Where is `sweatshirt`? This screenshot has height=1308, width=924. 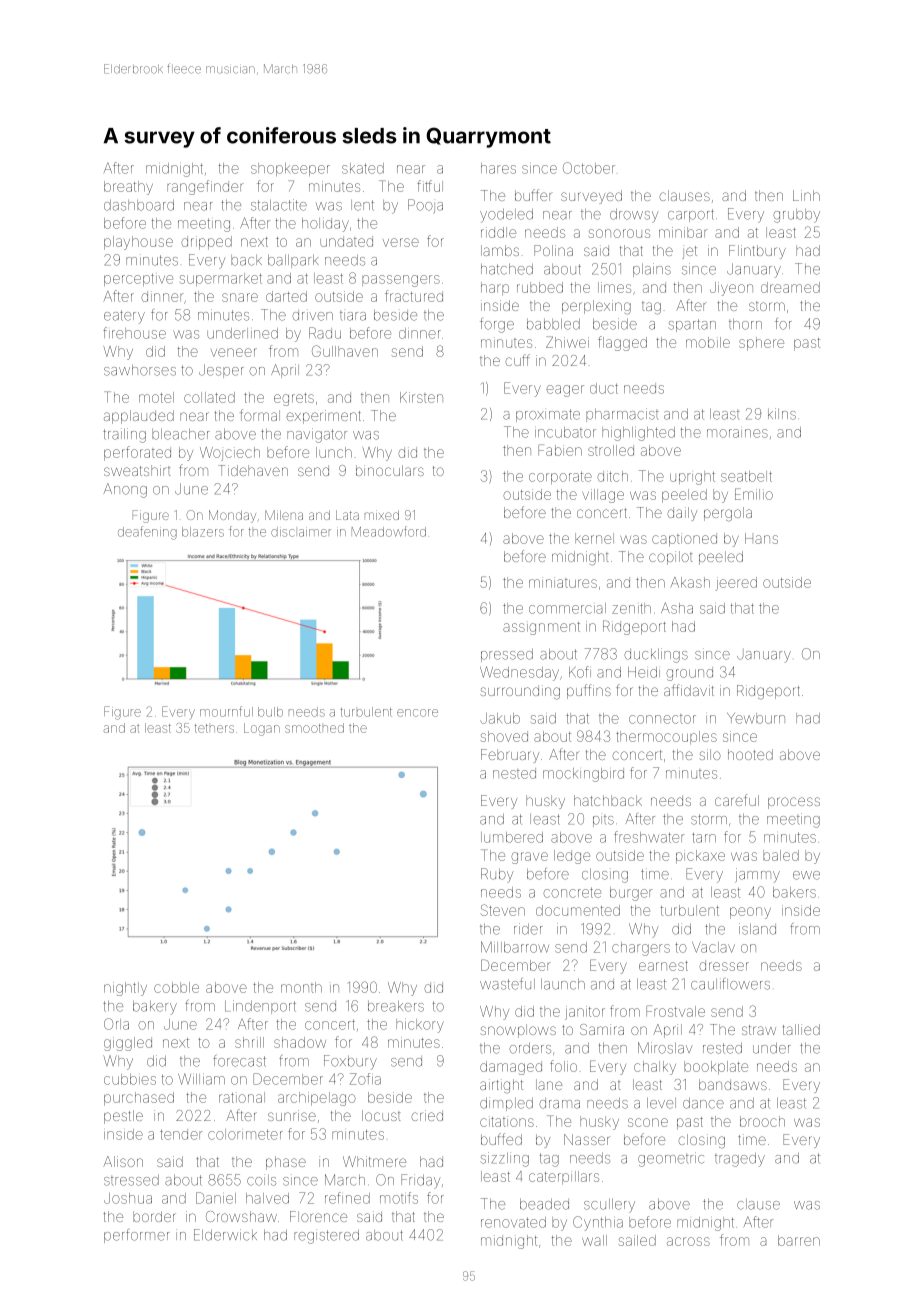 sweatshirt is located at coordinates (137, 470).
